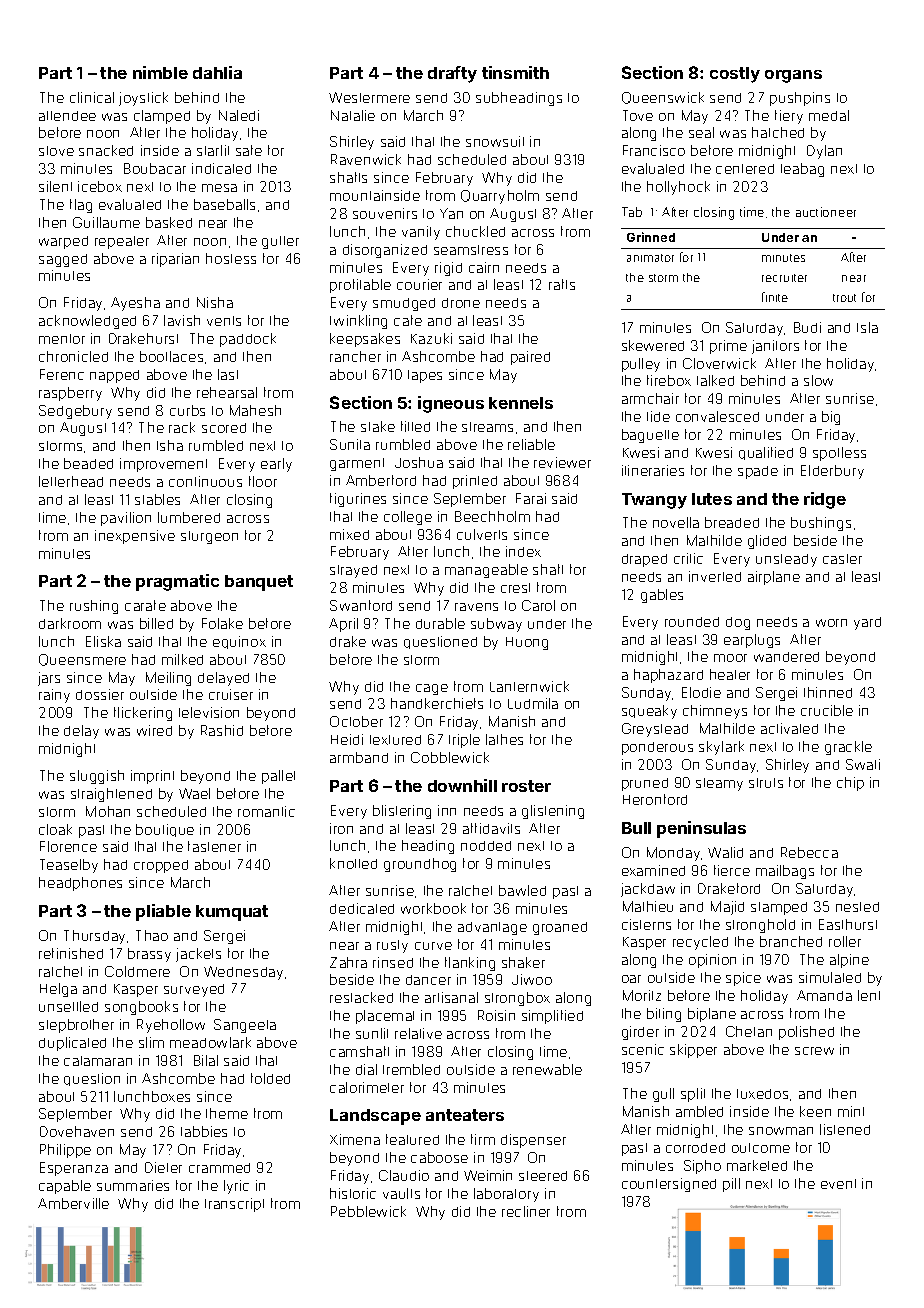  Describe the element at coordinates (160, 72) in the screenshot. I see `nimble` at that location.
